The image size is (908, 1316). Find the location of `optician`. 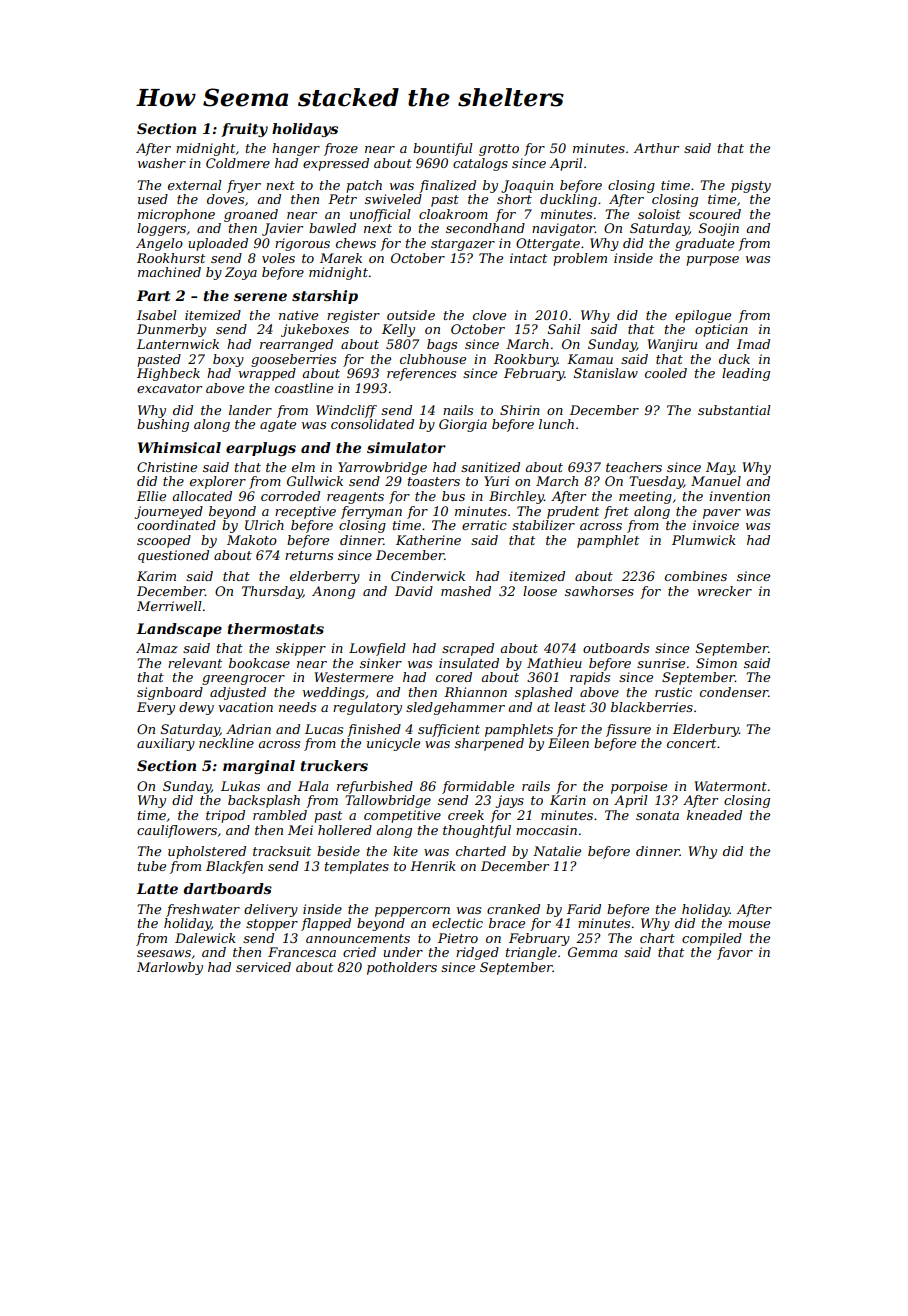

optician is located at coordinates (721, 330).
